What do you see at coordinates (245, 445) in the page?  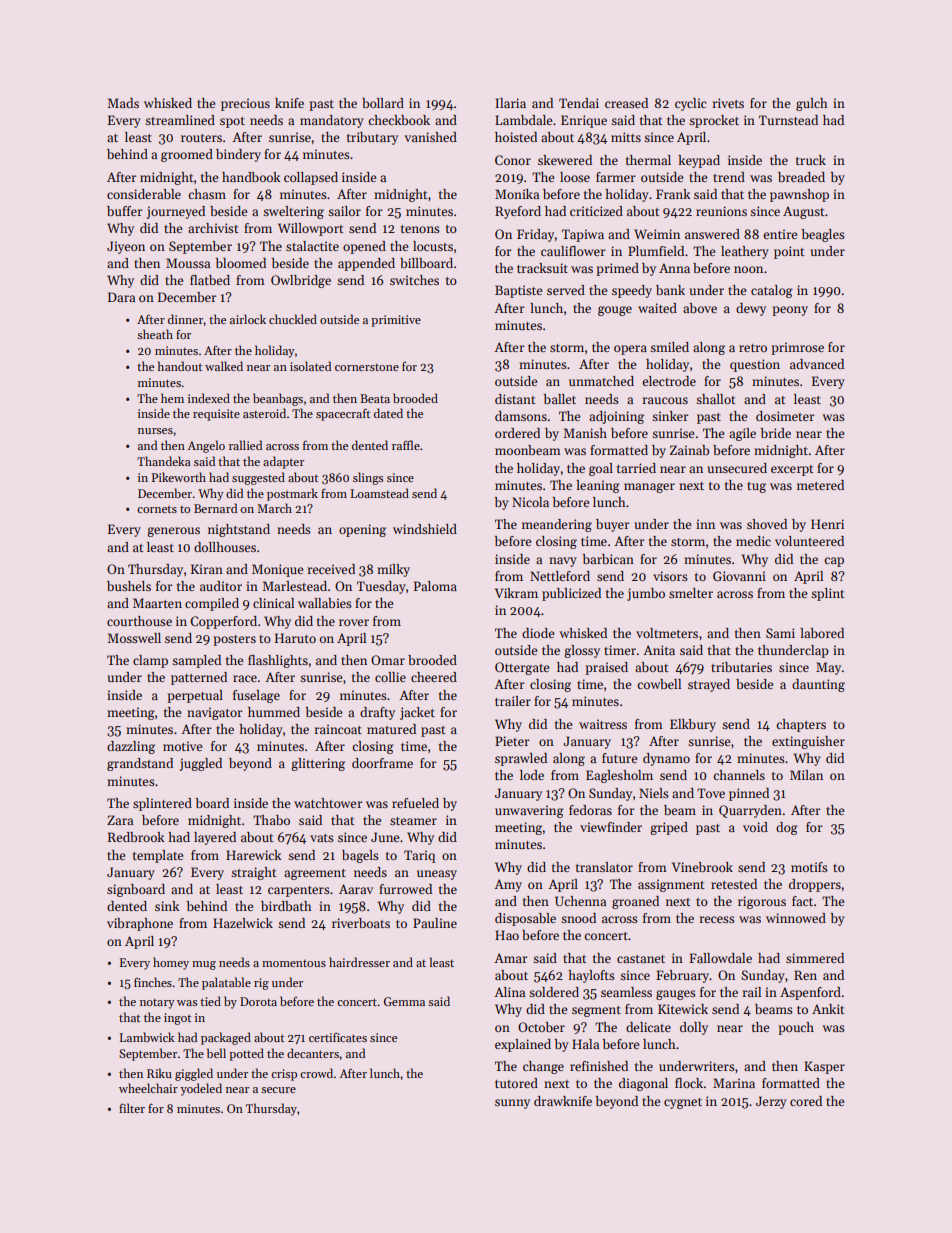 I see `rallied` at bounding box center [245, 445].
